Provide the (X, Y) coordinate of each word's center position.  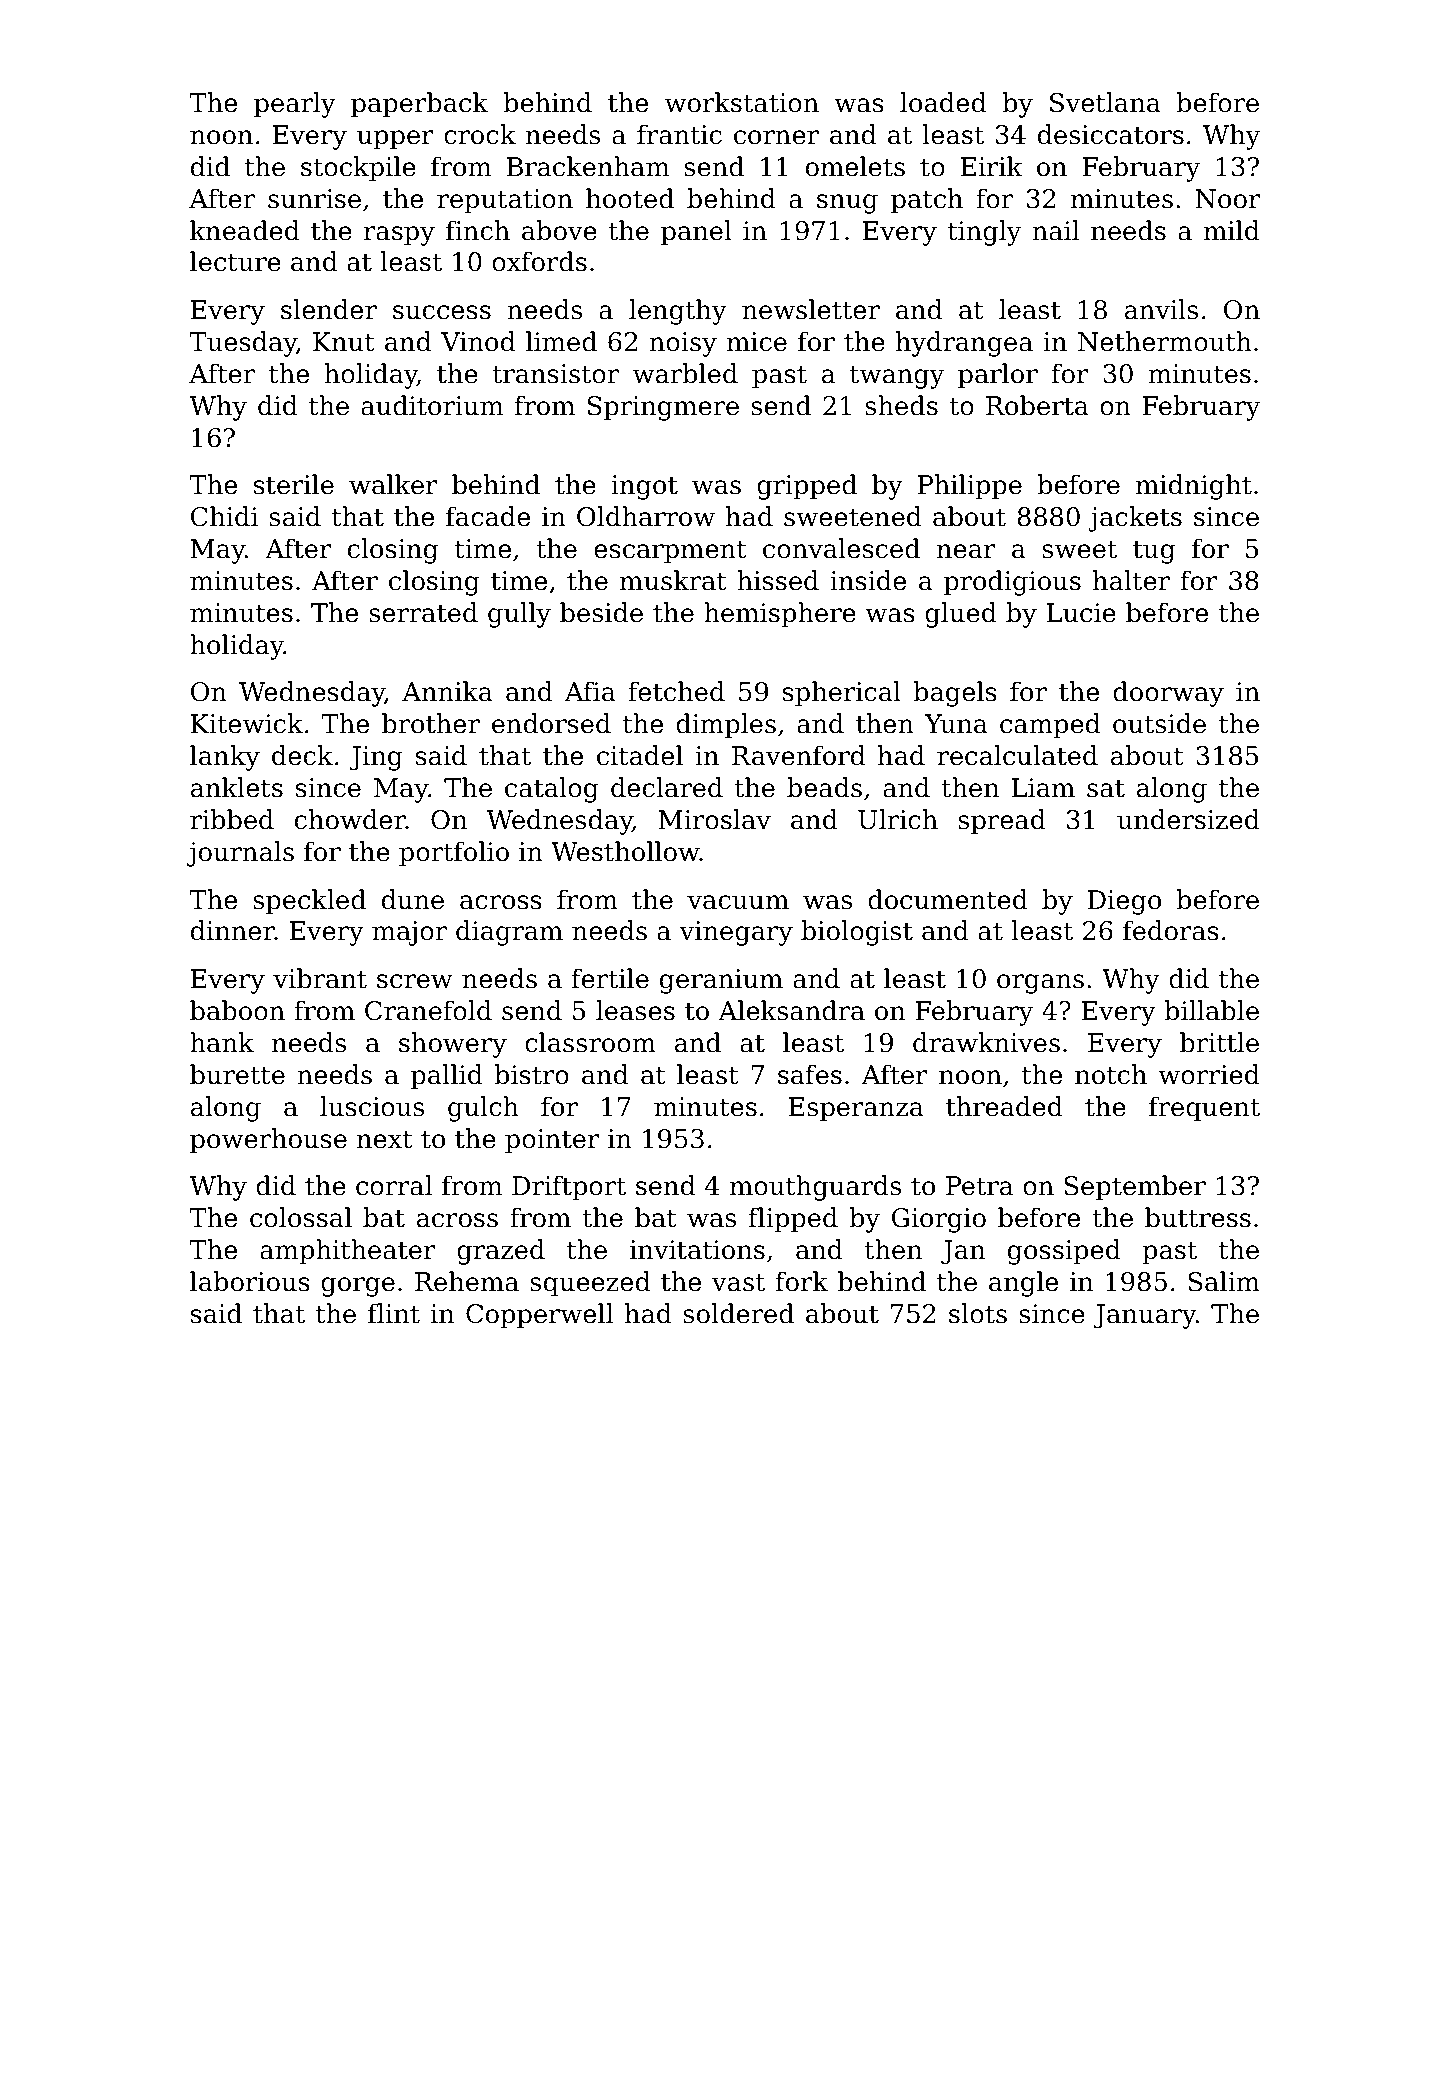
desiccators (1111, 134)
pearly (295, 105)
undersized (1188, 819)
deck (302, 755)
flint (394, 1313)
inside (868, 580)
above (559, 230)
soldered (738, 1313)
